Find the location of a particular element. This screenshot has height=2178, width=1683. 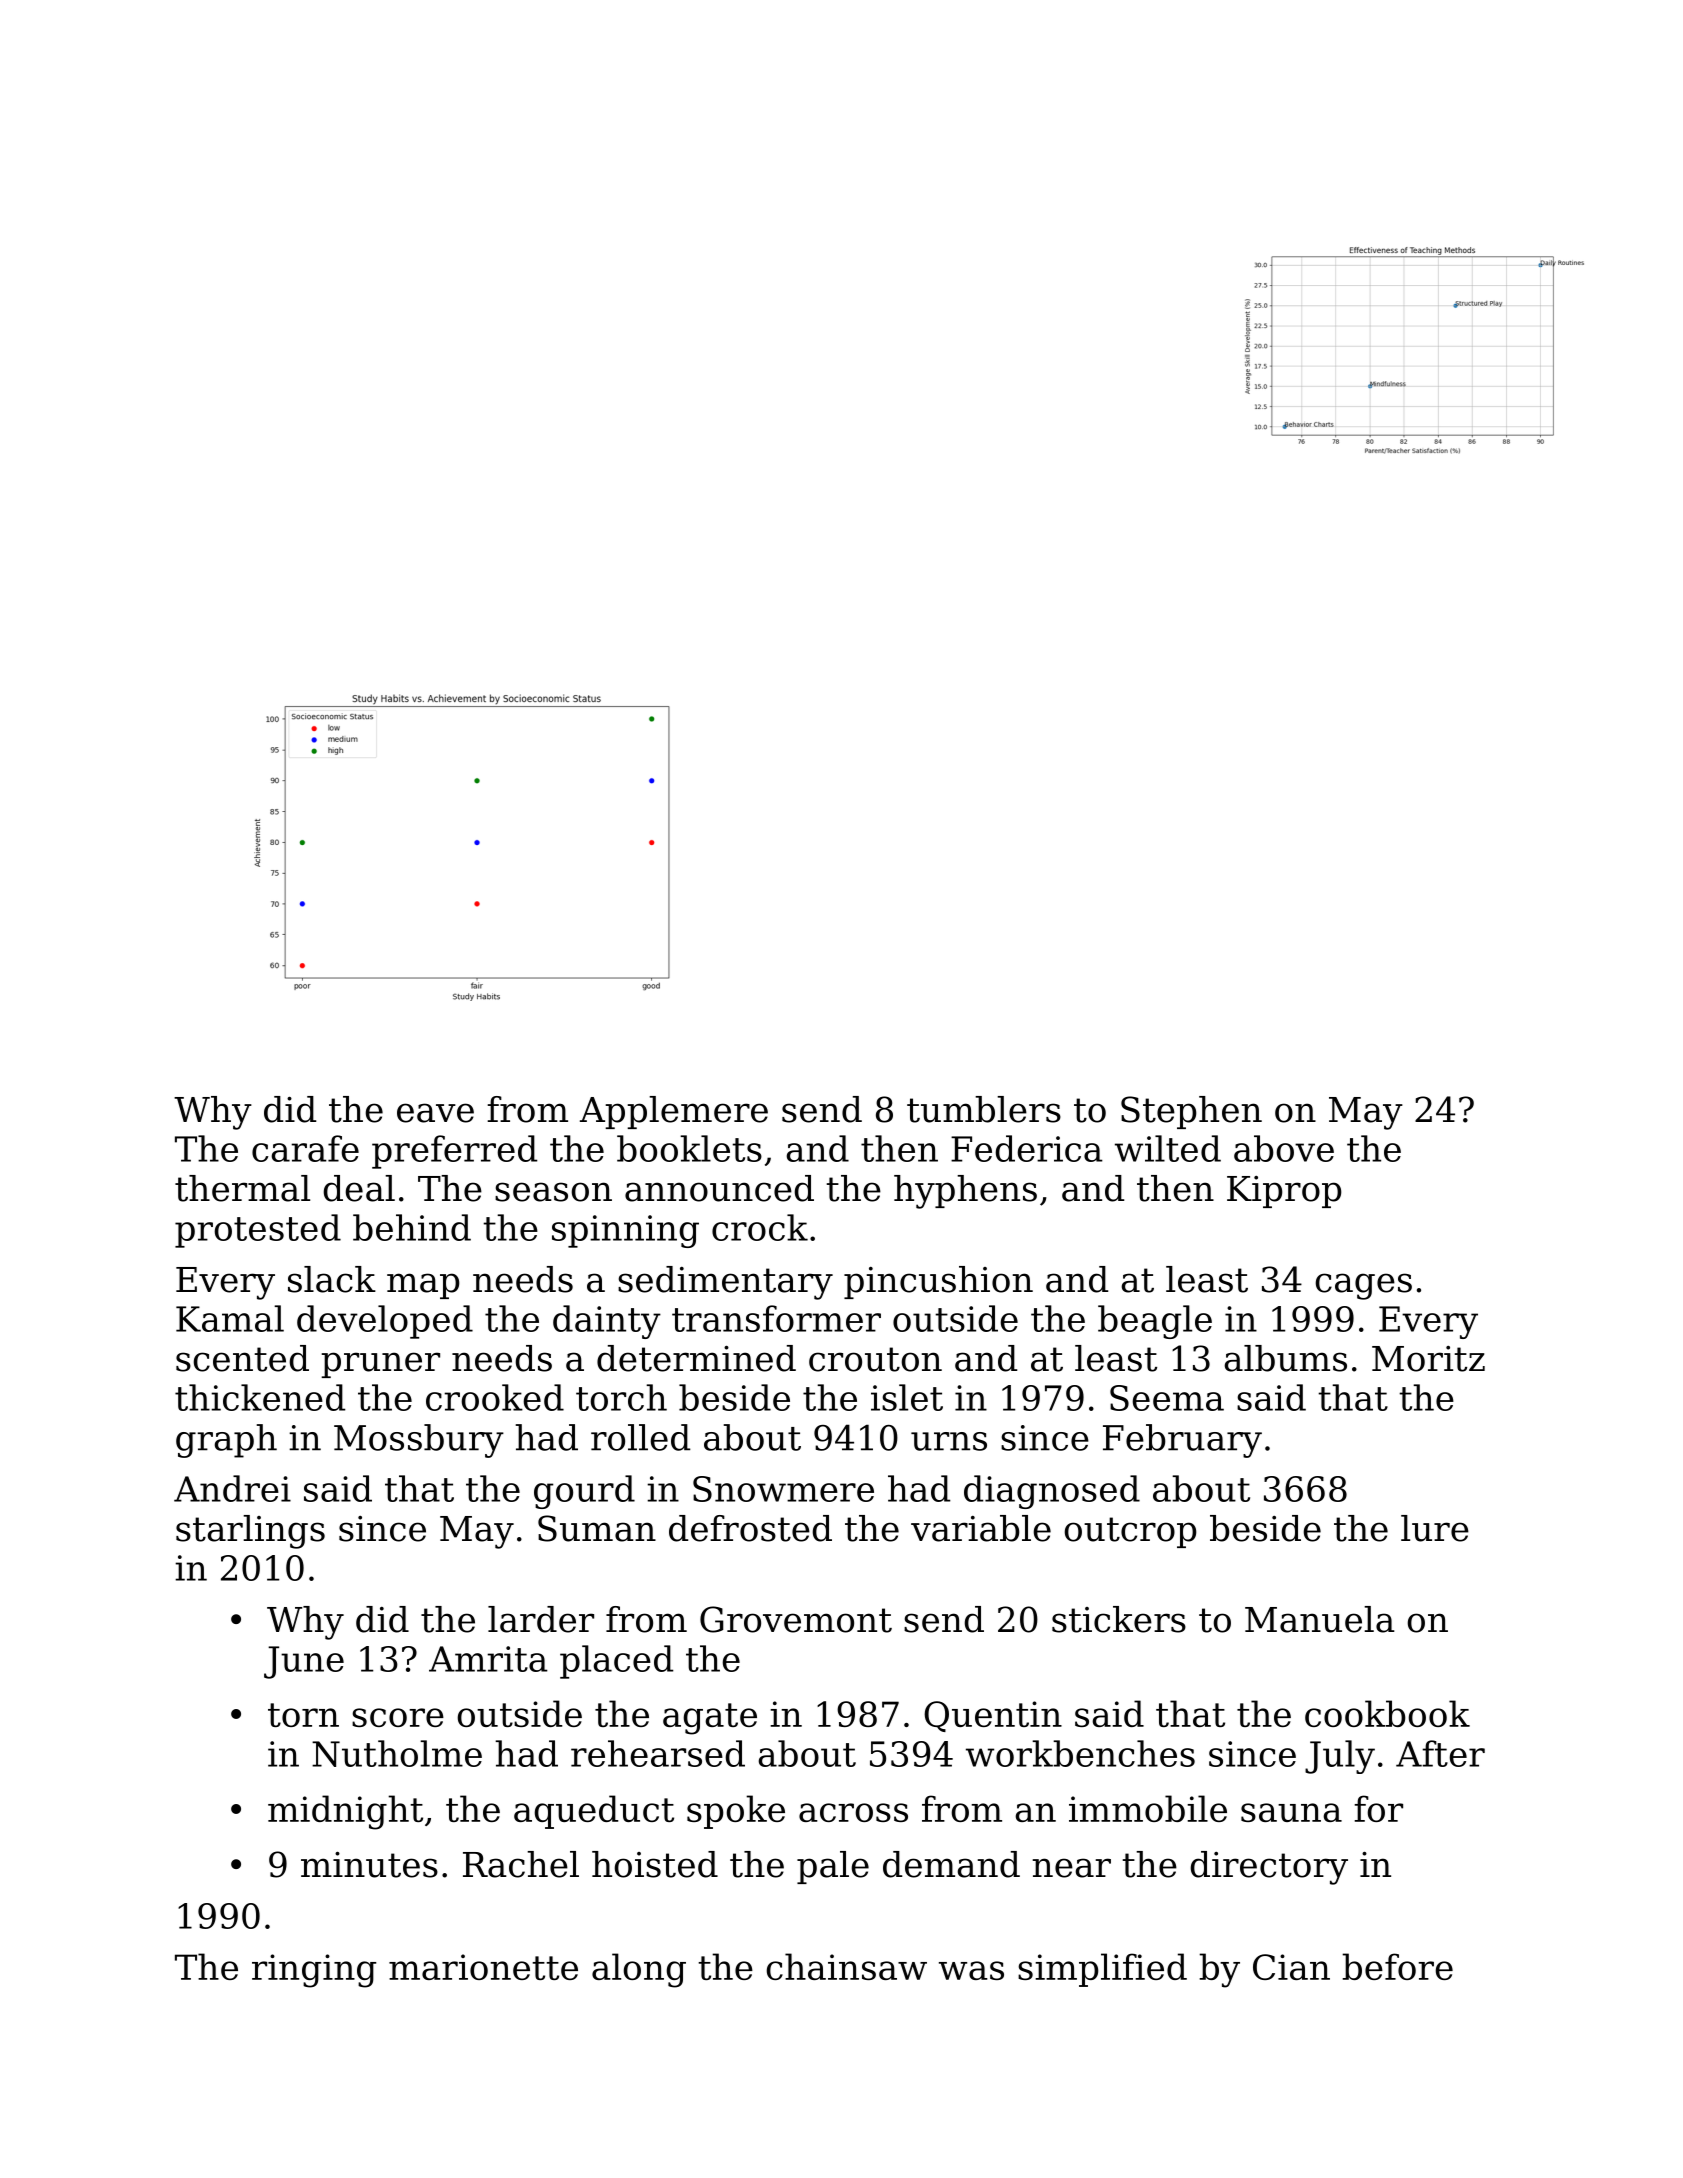

variable is located at coordinates (981, 1528).
